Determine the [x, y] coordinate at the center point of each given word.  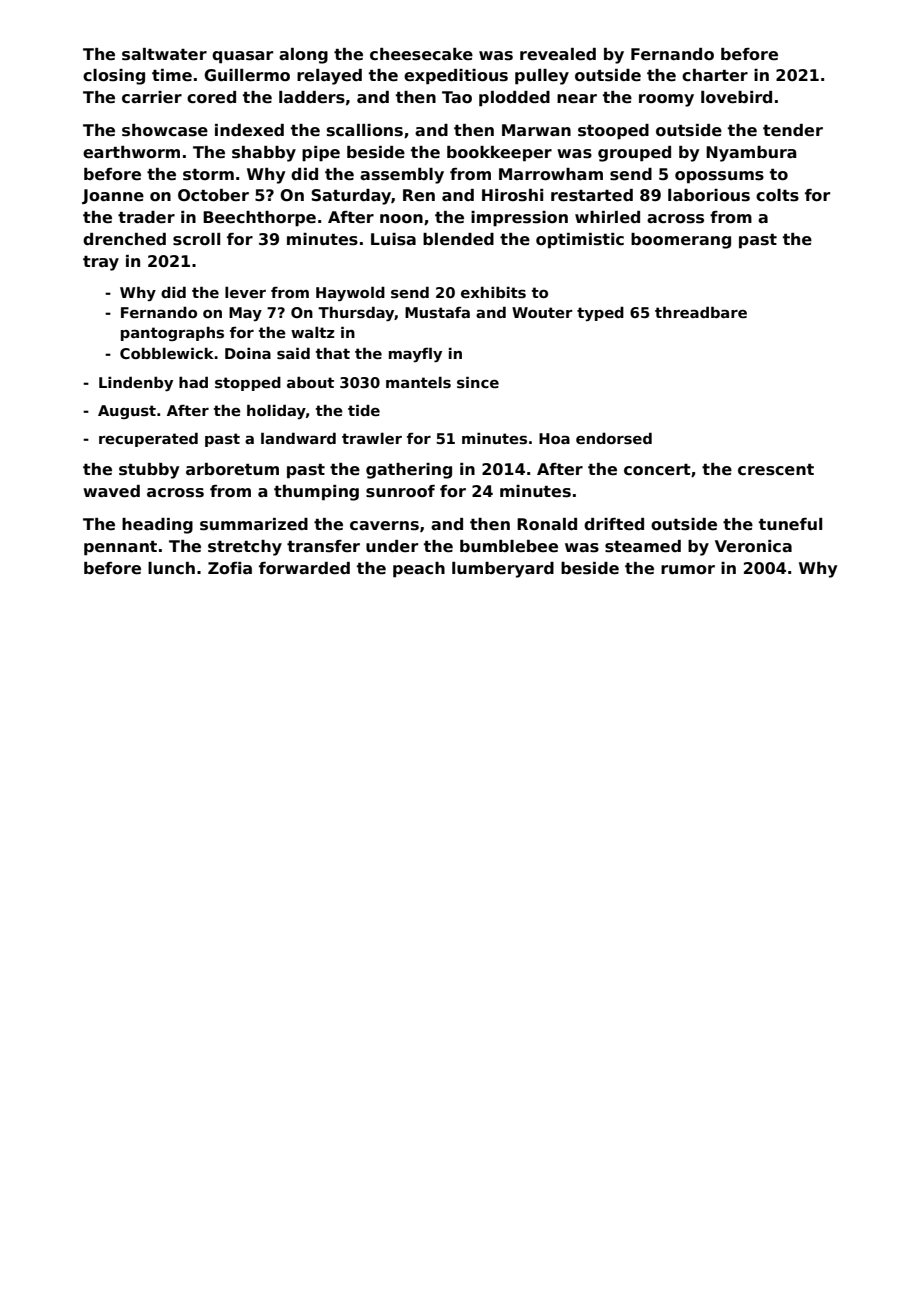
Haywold [350, 293]
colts [777, 195]
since [478, 382]
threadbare [701, 312]
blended [458, 239]
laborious [709, 195]
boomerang [681, 241]
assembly [402, 176]
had [193, 382]
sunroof [400, 491]
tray [101, 263]
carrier [152, 97]
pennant [120, 548]
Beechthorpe [259, 219]
